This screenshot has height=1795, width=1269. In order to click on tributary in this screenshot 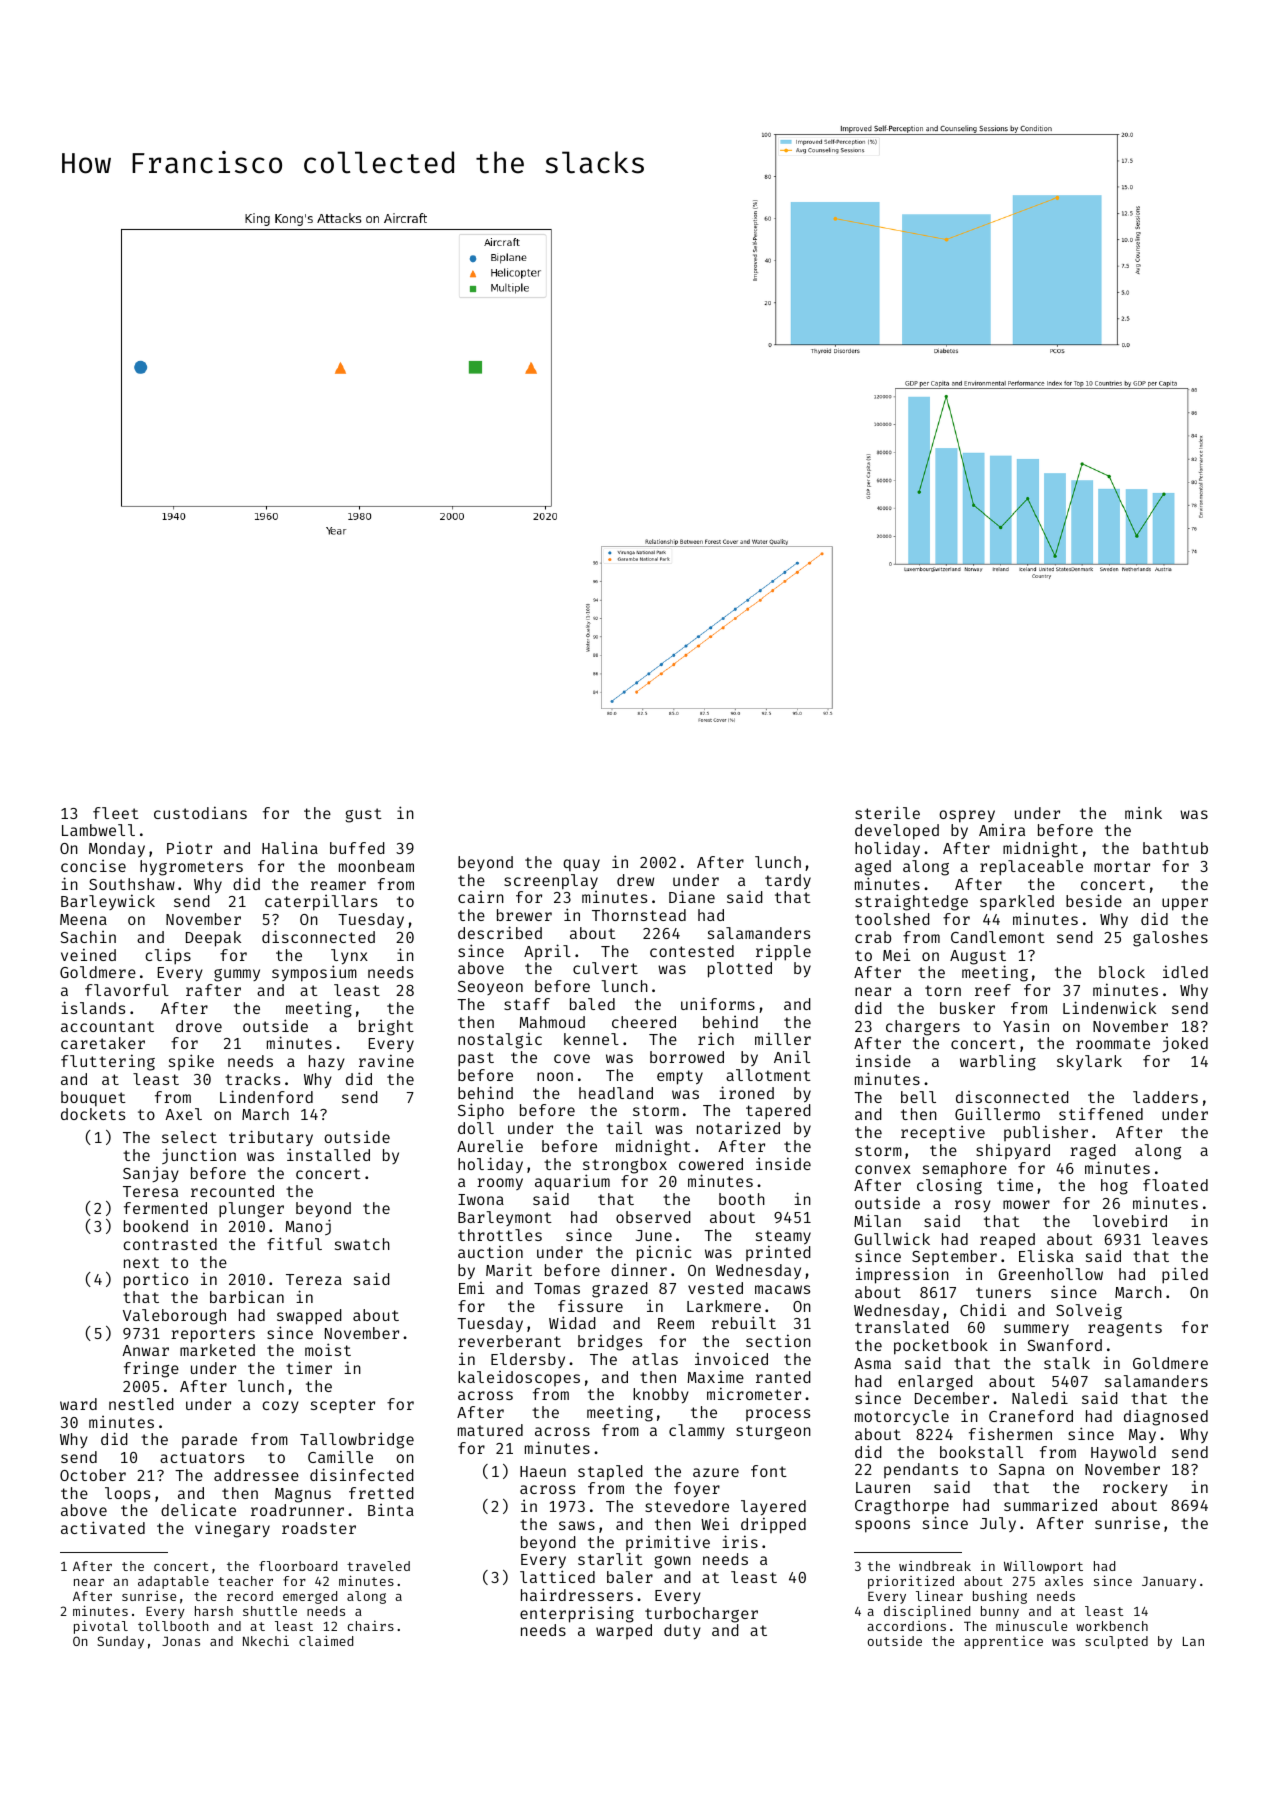, I will do `click(271, 1138)`.
